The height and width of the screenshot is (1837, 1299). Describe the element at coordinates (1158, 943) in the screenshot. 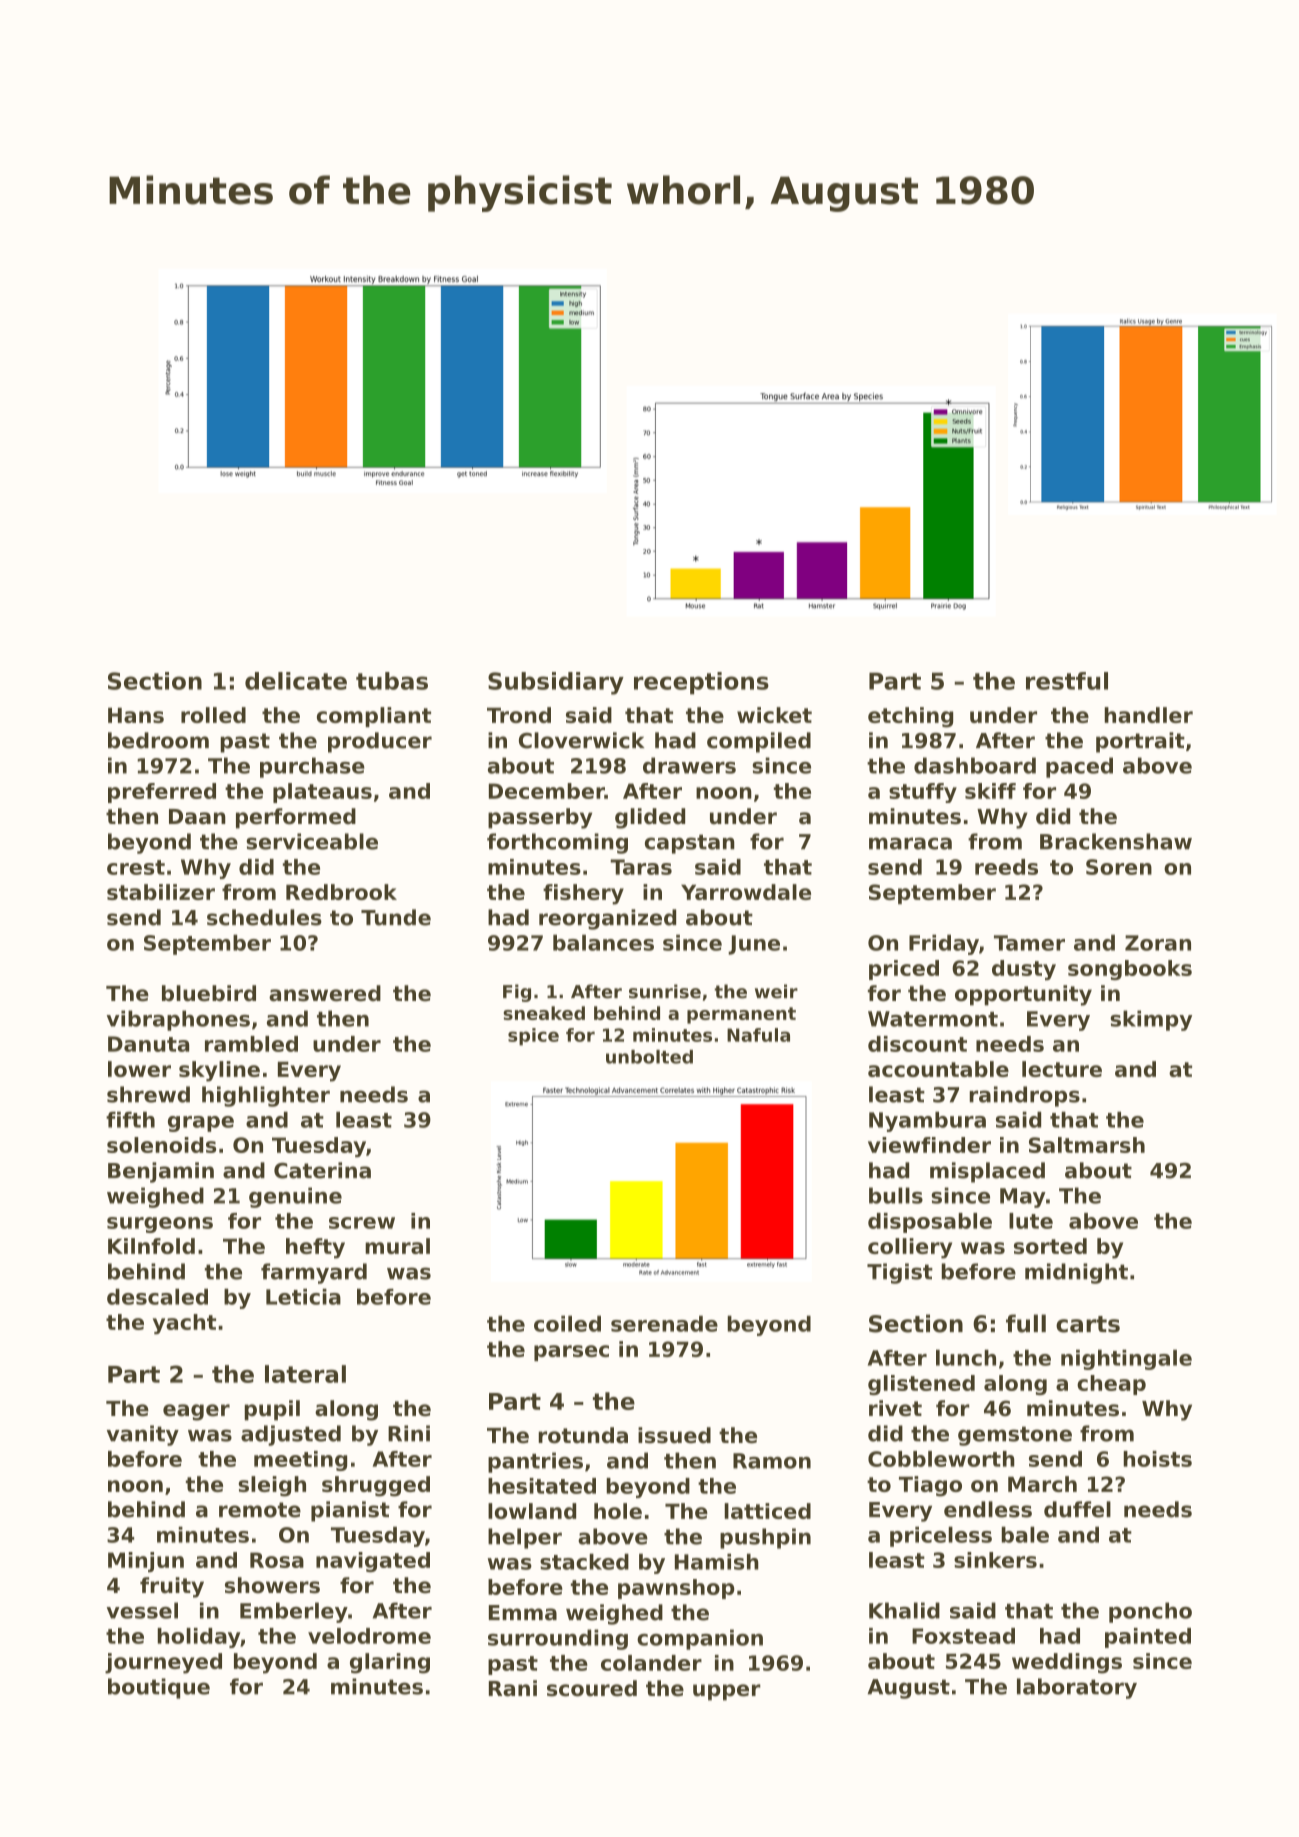

I see `Zoran` at that location.
